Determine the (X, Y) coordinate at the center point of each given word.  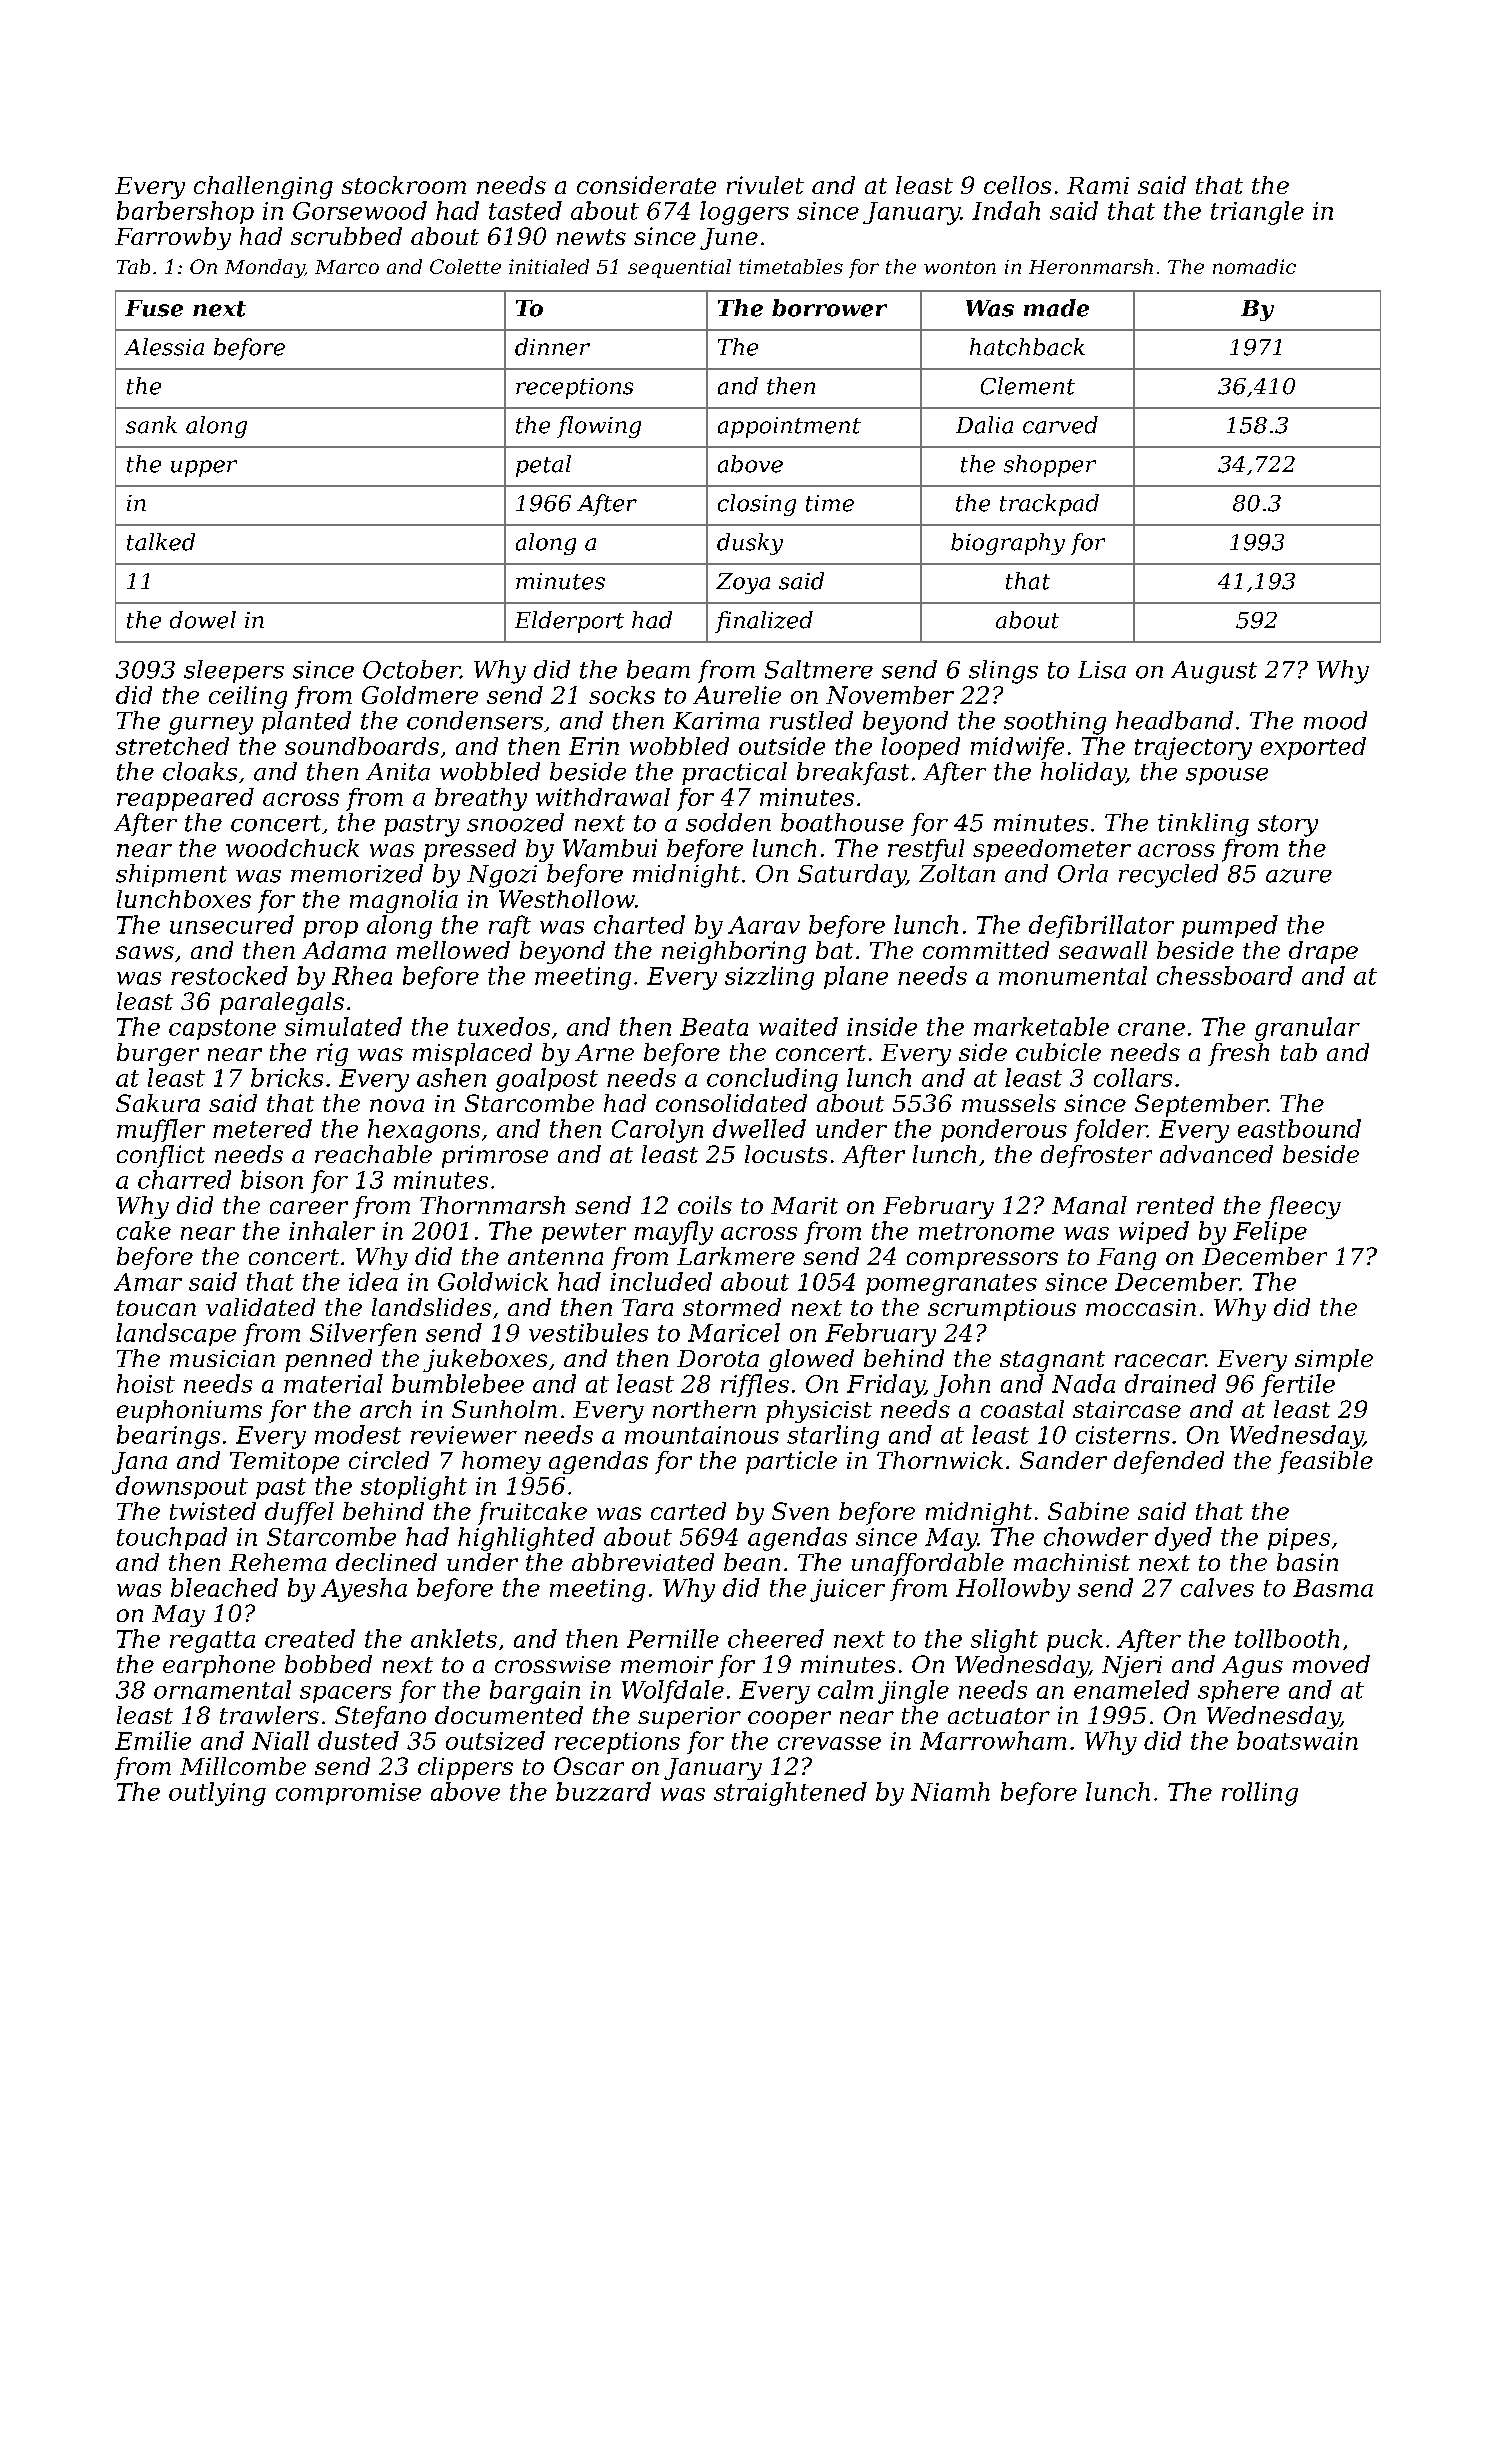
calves (1217, 1587)
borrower (829, 308)
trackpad (1049, 505)
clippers (465, 1768)
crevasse (829, 1743)
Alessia (164, 347)
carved (1060, 425)
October (411, 669)
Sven (800, 1511)
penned (328, 1360)
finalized (764, 622)
